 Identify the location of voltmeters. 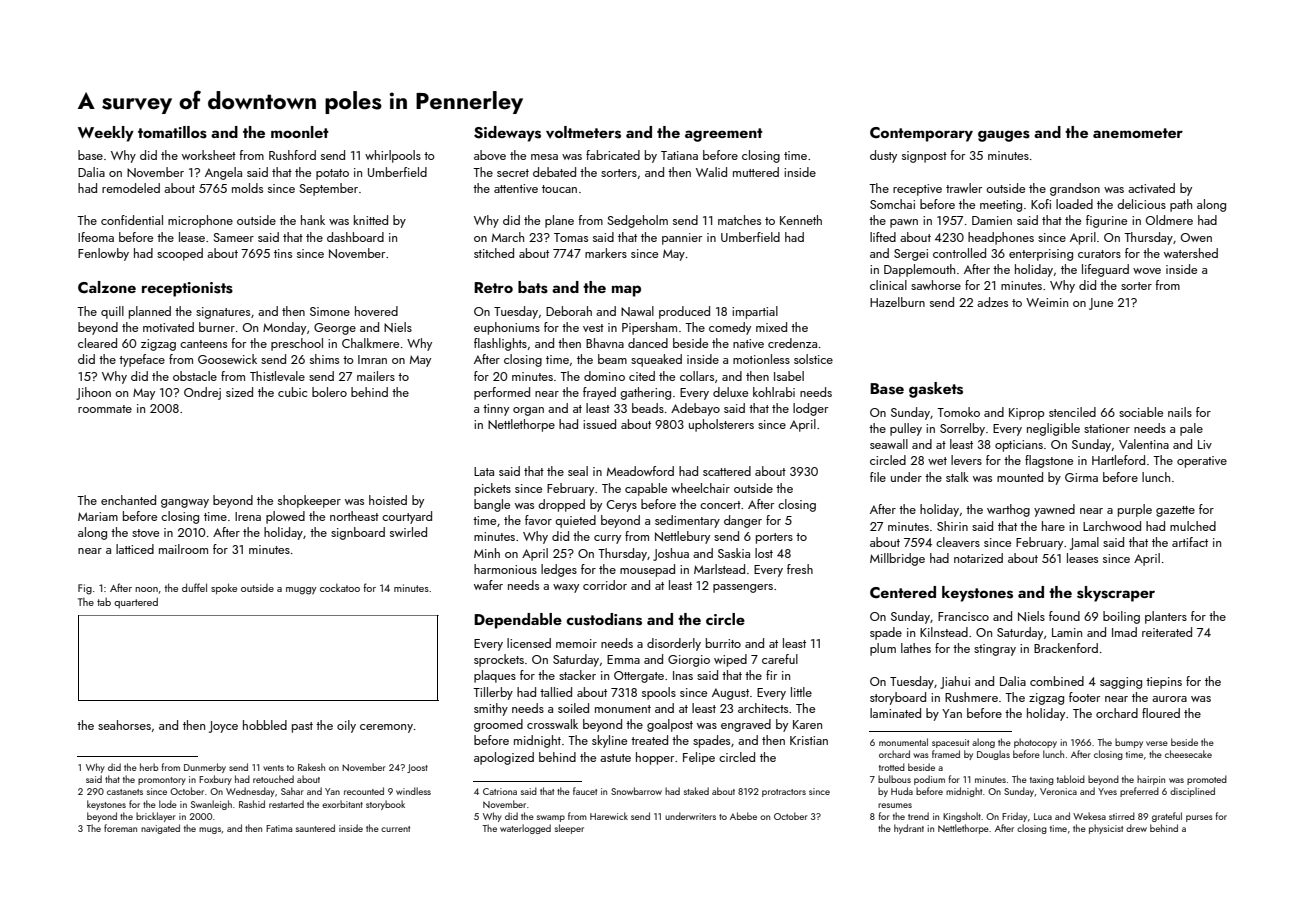
(583, 132).
